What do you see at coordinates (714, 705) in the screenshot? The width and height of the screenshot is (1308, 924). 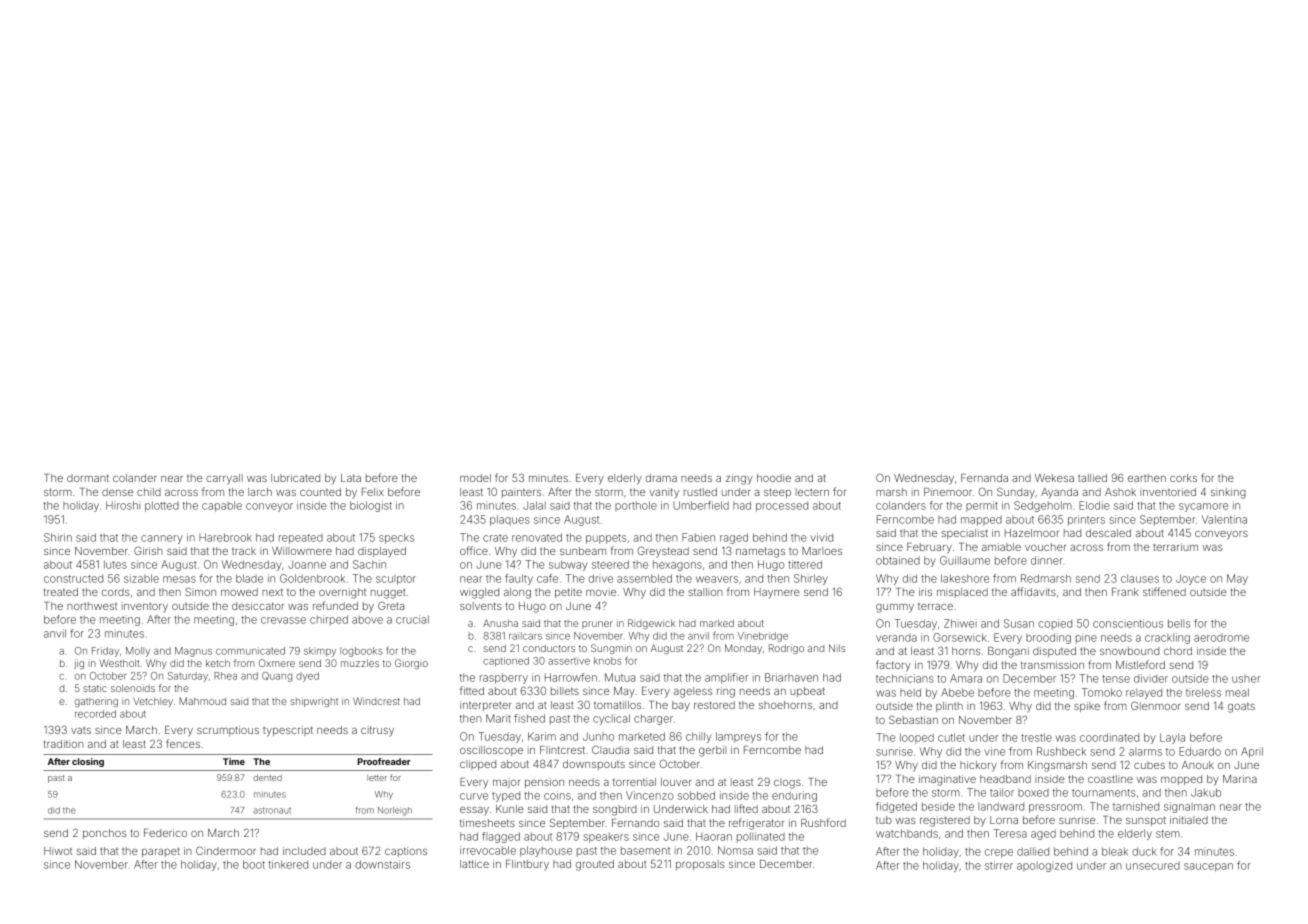 I see `restored` at bounding box center [714, 705].
